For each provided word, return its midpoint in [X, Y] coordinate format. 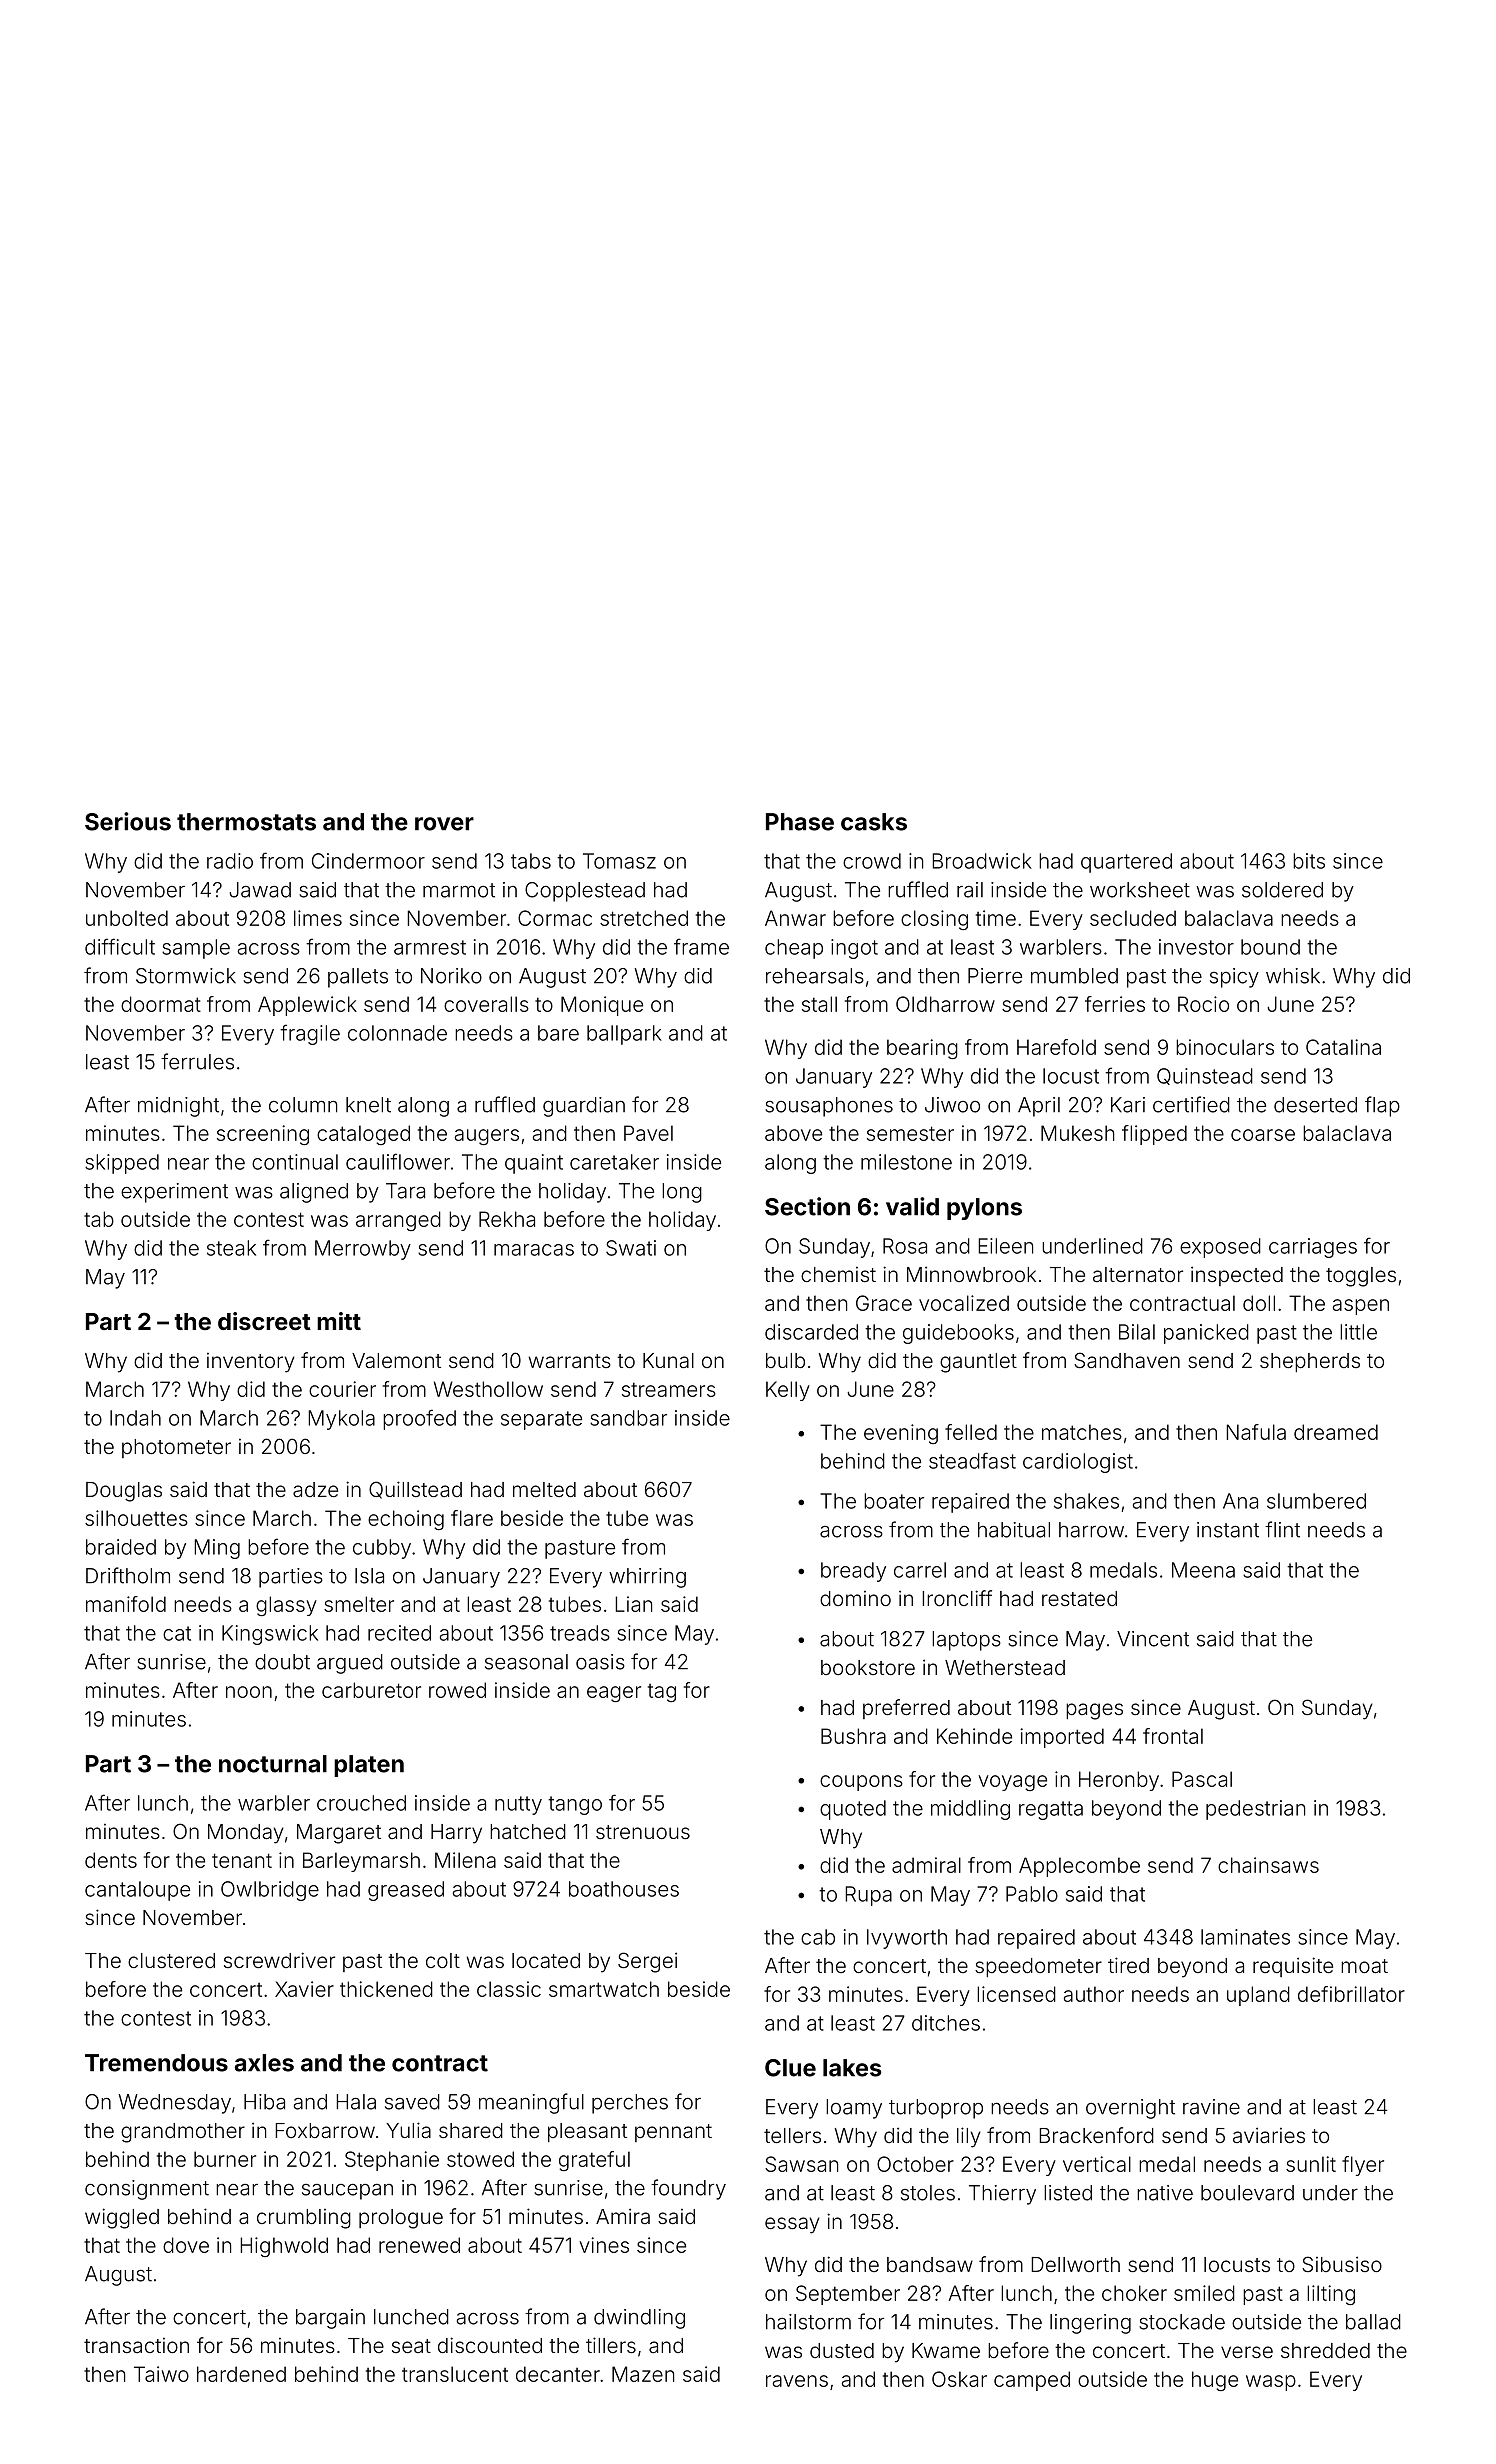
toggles [1361, 1277]
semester [910, 1133]
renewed [419, 2245]
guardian [584, 1107]
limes [318, 918]
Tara [405, 1191]
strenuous [643, 1832]
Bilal [1137, 1332]
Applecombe [1079, 1867]
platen [369, 1766]
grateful [594, 2161]
